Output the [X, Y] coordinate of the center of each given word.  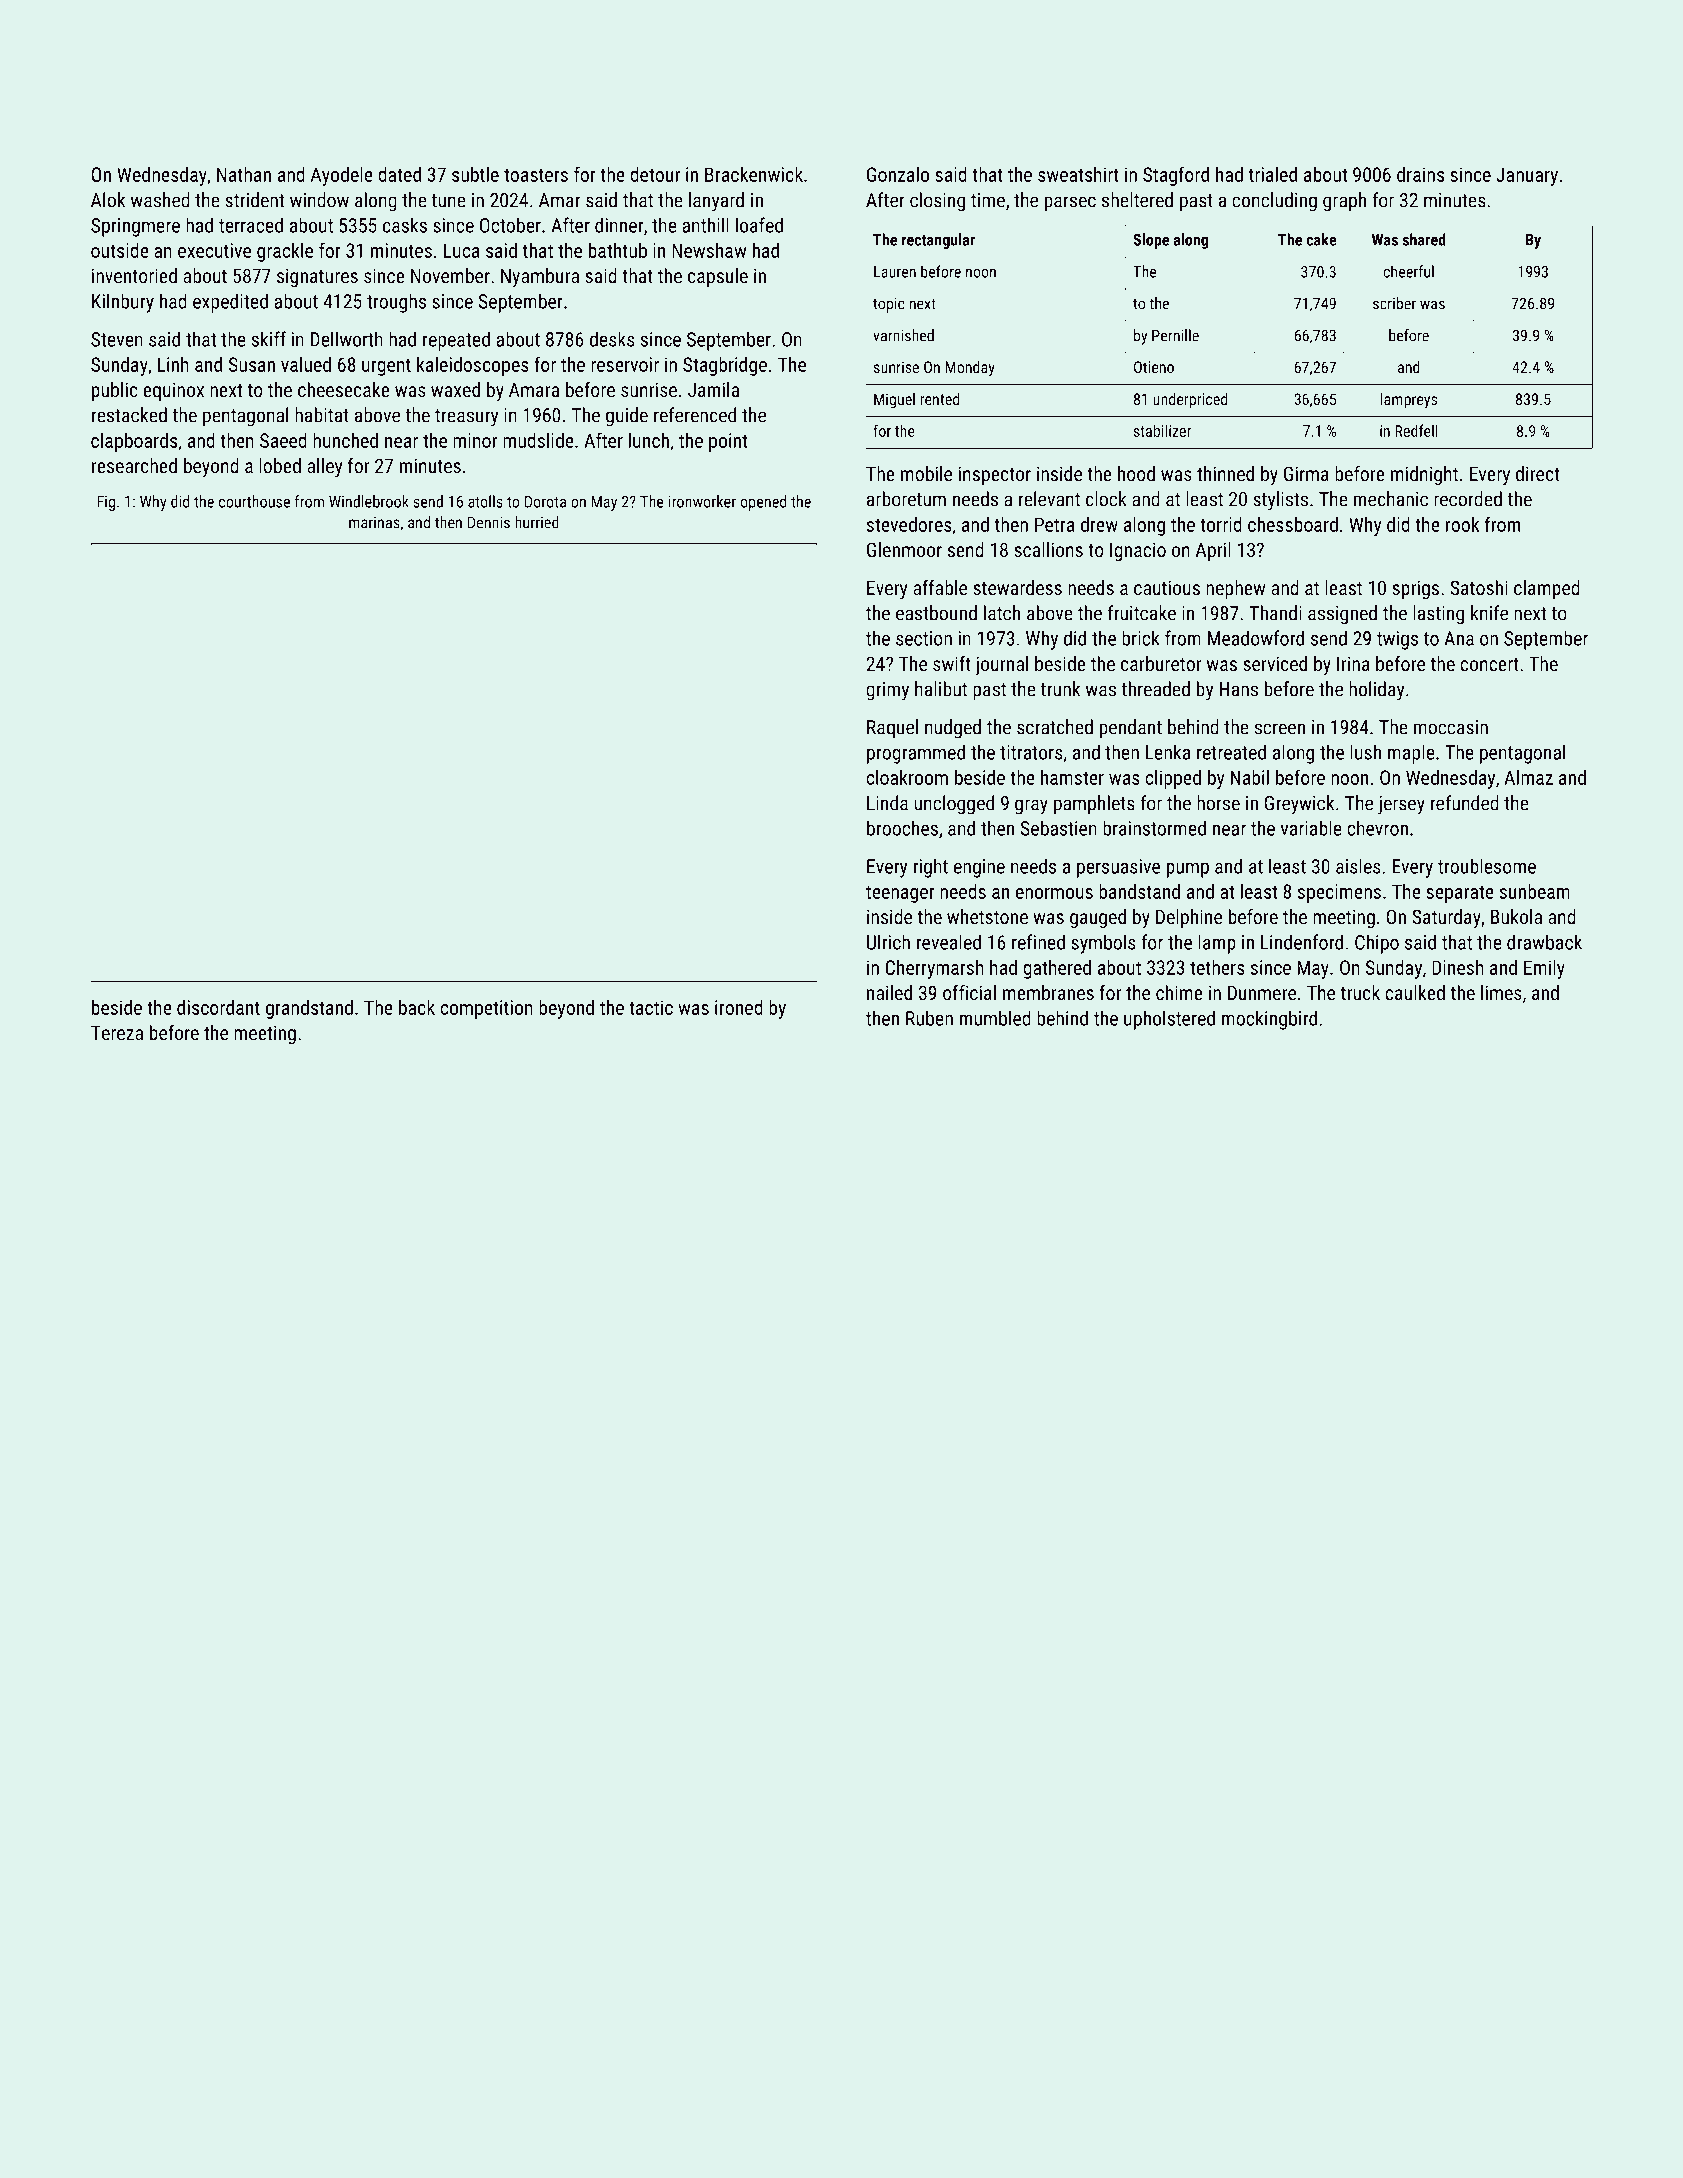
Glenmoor [904, 549]
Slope [1151, 241]
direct [1538, 473]
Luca [461, 250]
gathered [1057, 969]
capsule [718, 277]
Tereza [117, 1032]
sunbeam [1535, 891]
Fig [106, 503]
